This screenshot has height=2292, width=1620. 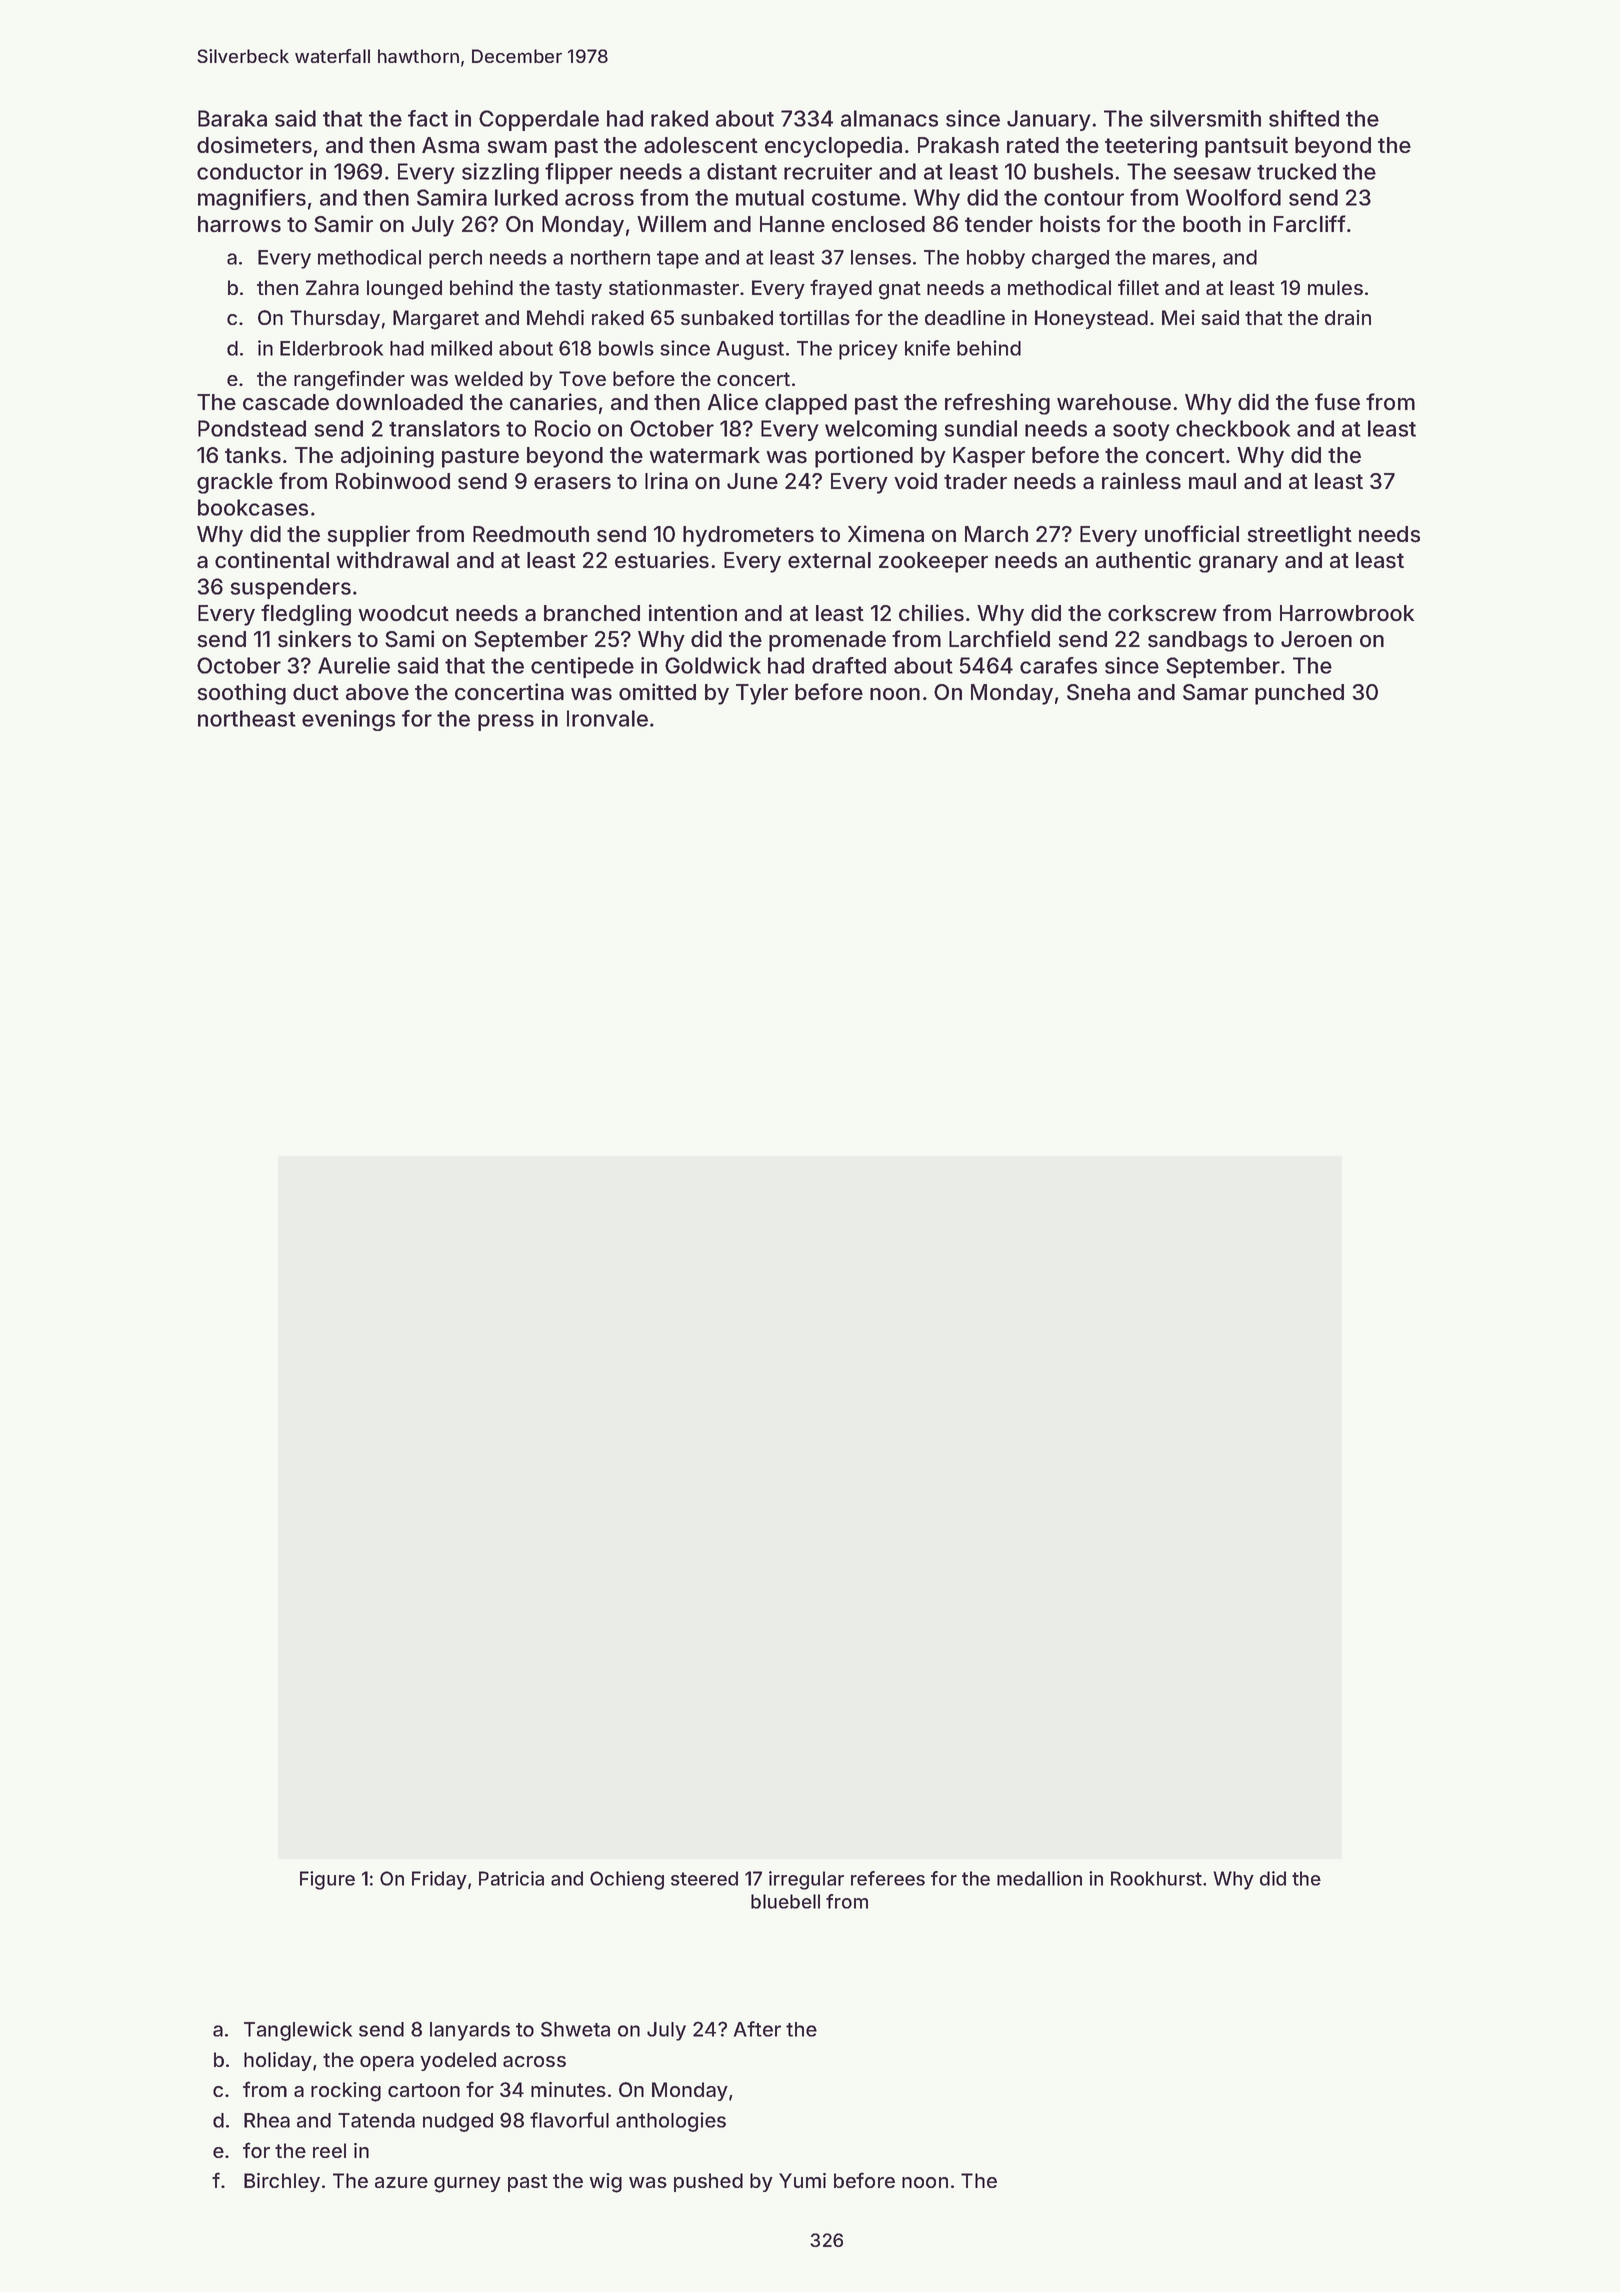 I want to click on harrows, so click(x=239, y=224).
